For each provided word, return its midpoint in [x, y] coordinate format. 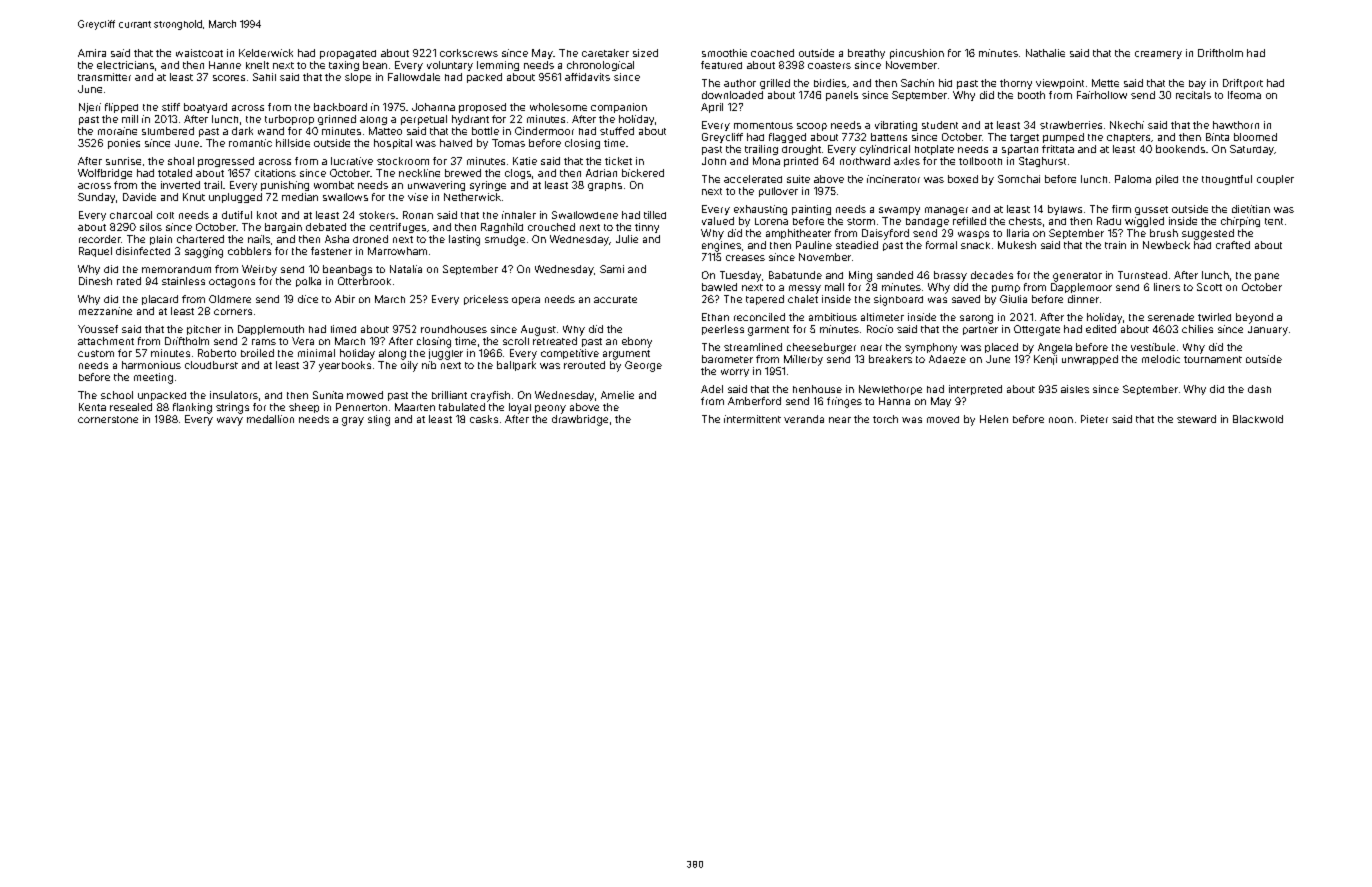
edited [1101, 329]
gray [353, 421]
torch [885, 419]
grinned [337, 120]
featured [721, 65]
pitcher [204, 330]
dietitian [1251, 209]
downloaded [732, 95]
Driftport [1243, 84]
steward [1196, 419]
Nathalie [1045, 53]
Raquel [95, 252]
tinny [647, 228]
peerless [723, 330]
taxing [344, 66]
